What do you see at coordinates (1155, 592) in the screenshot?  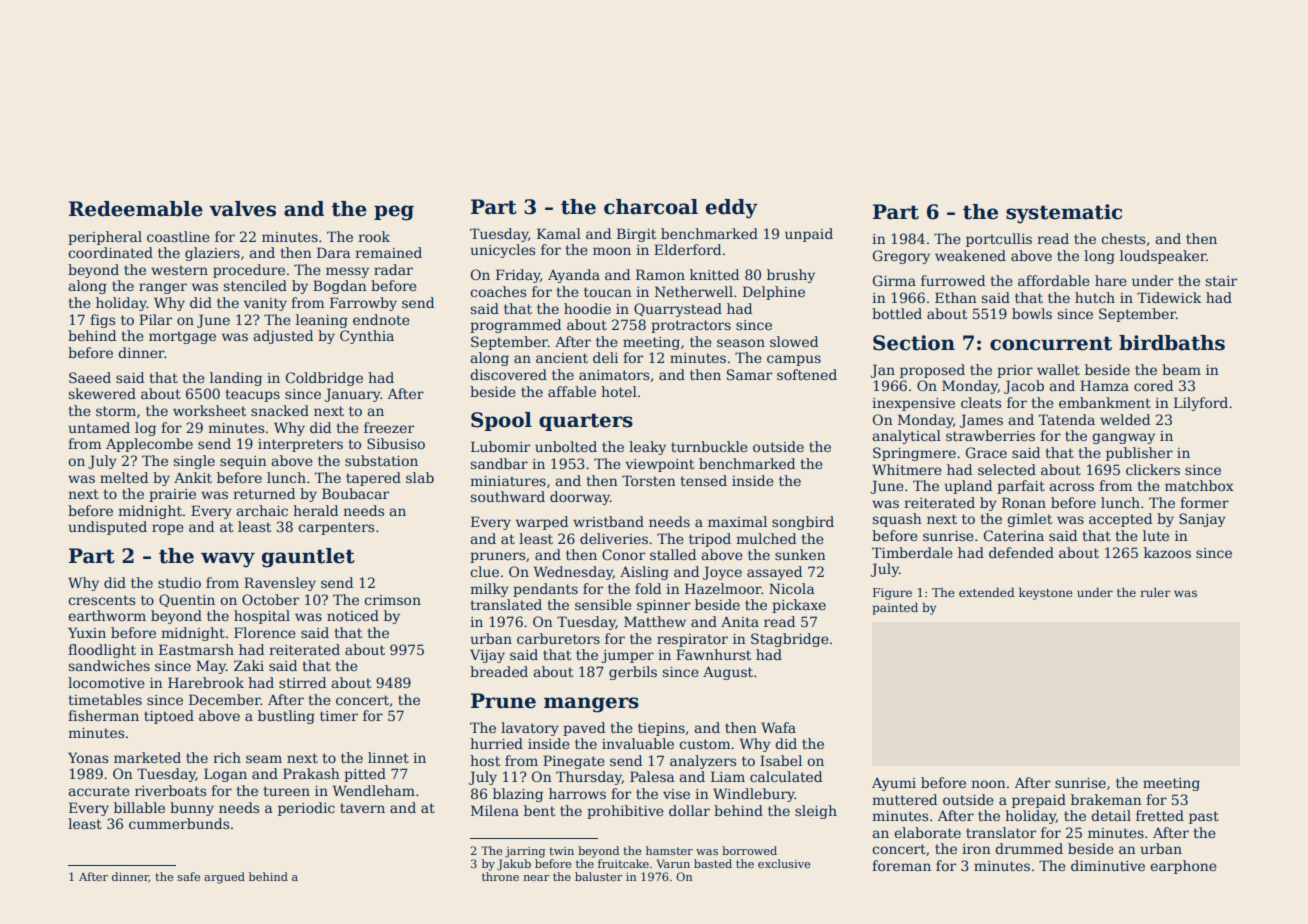 I see `ruler` at bounding box center [1155, 592].
